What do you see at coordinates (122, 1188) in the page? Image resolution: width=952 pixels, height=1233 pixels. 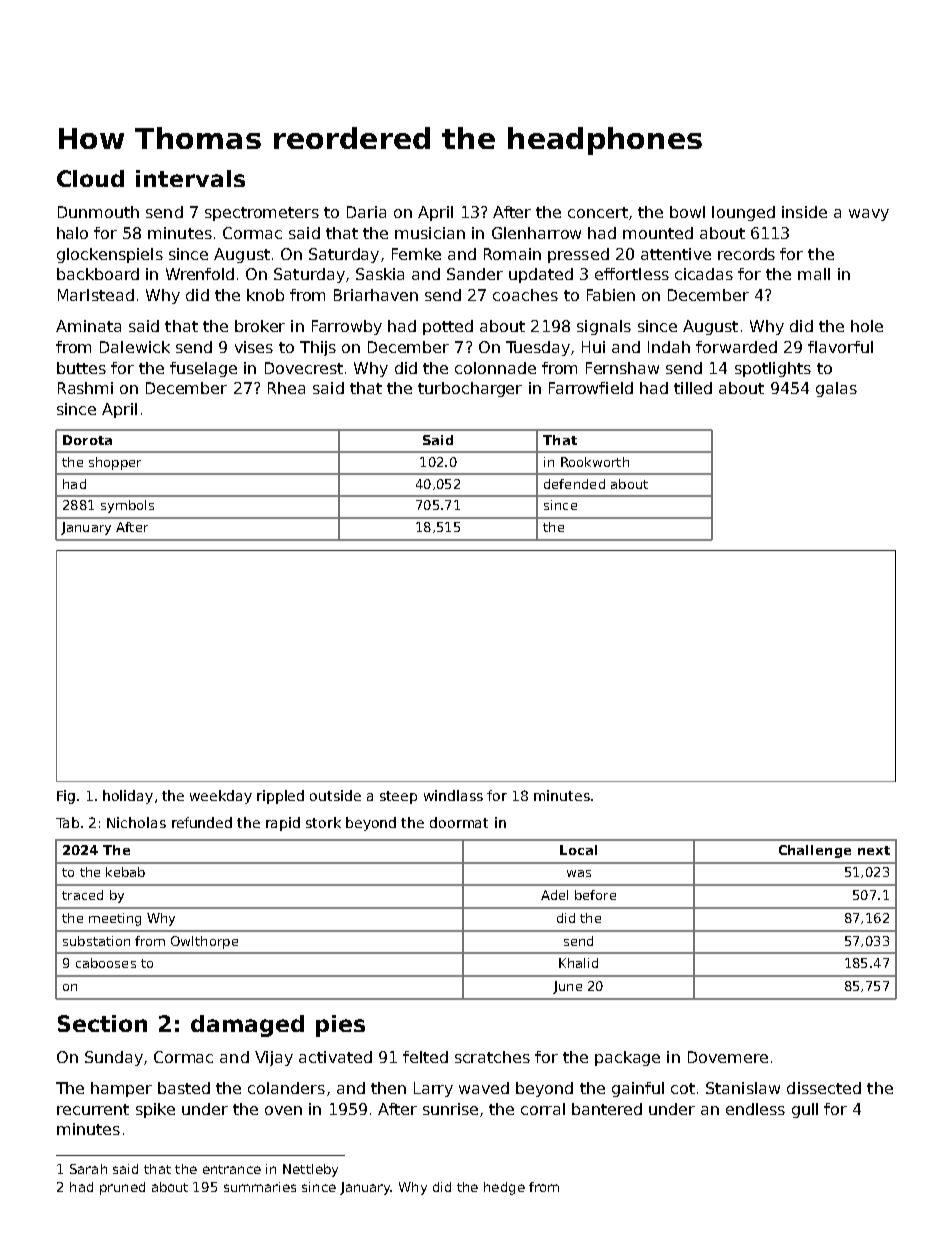 I see `pruned` at bounding box center [122, 1188].
